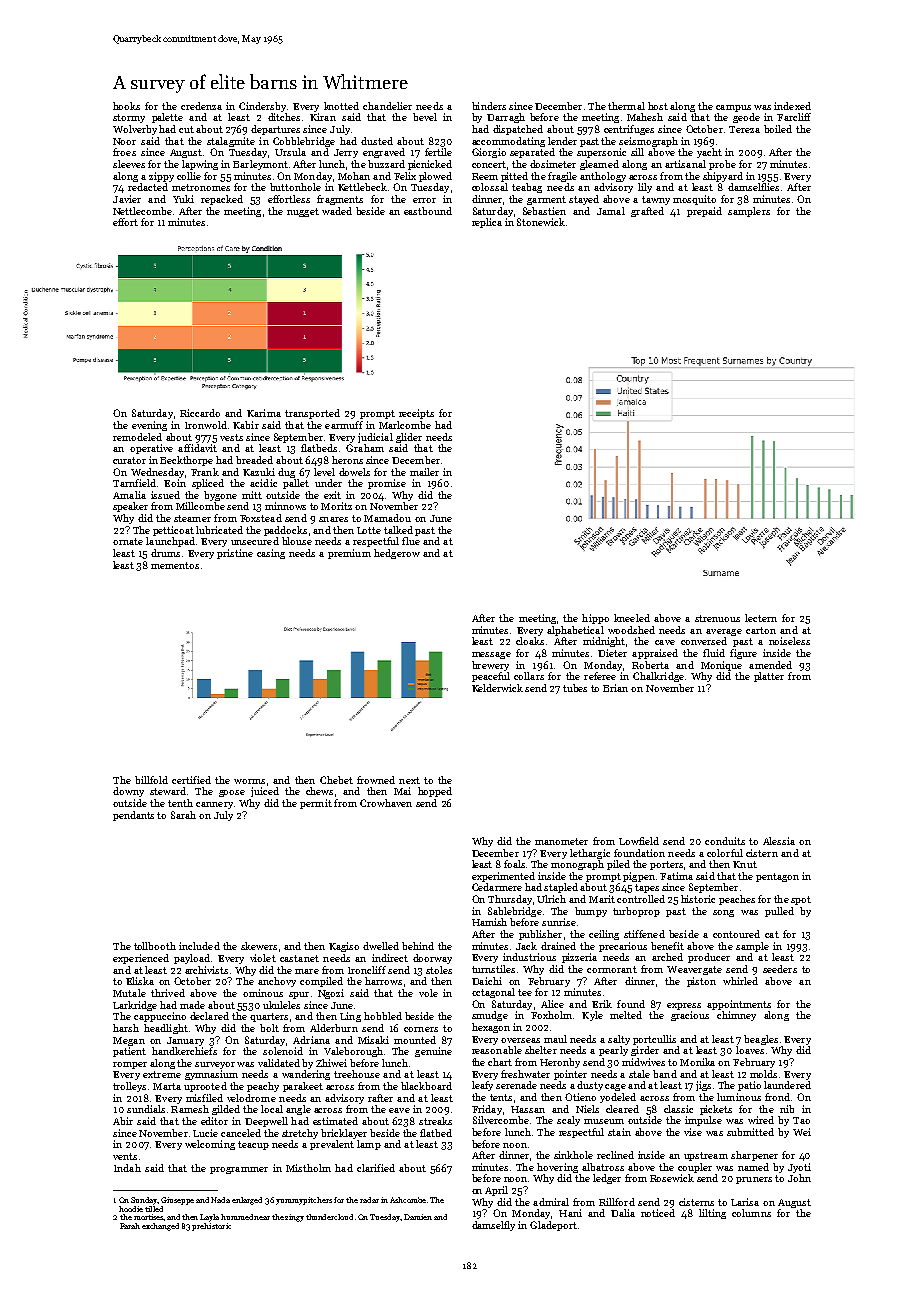 Image resolution: width=924 pixels, height=1308 pixels. I want to click on serenade, so click(516, 1085).
